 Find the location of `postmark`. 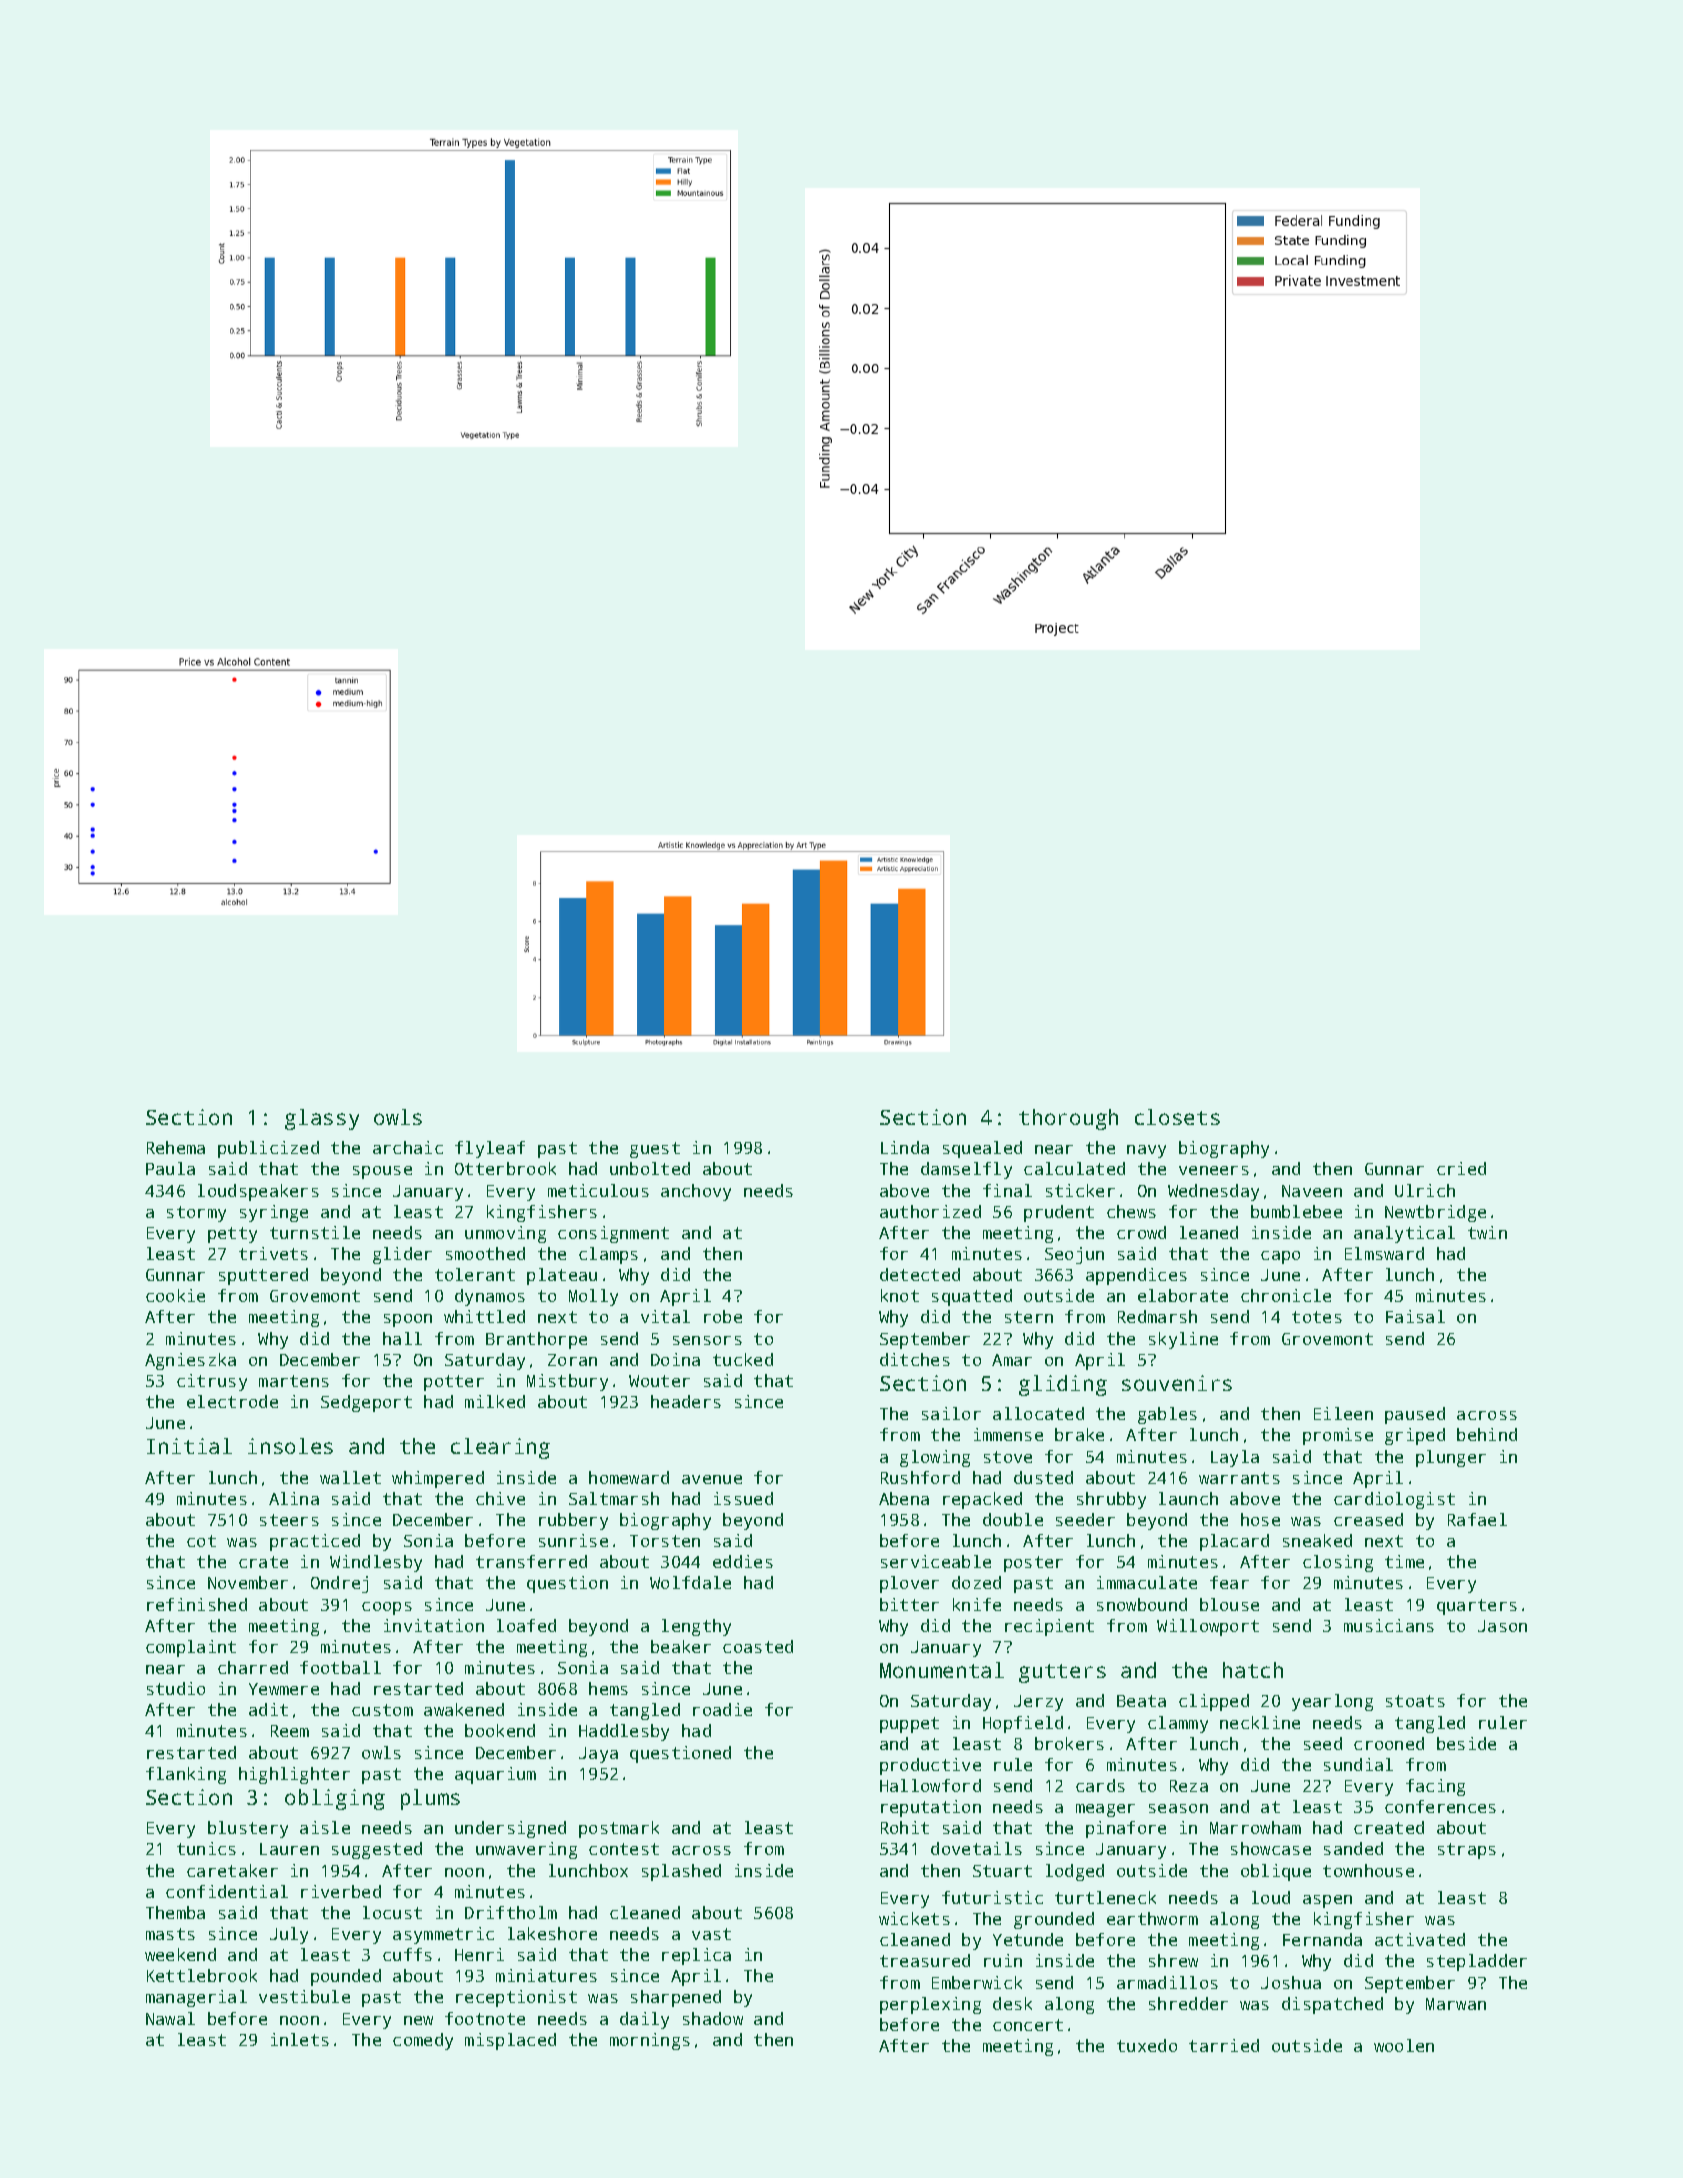

postmark is located at coordinates (619, 1829).
